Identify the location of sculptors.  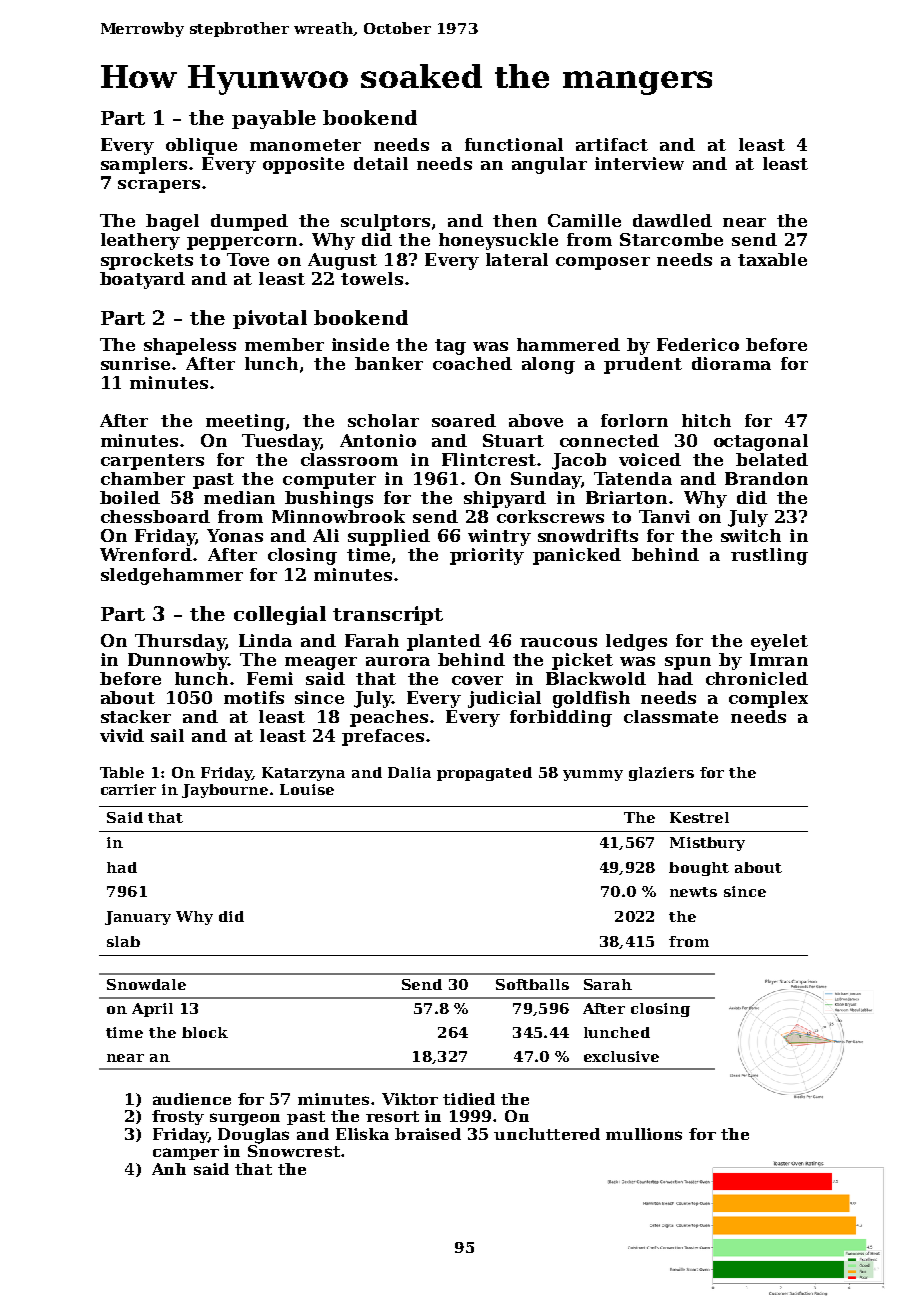
(385, 222).
